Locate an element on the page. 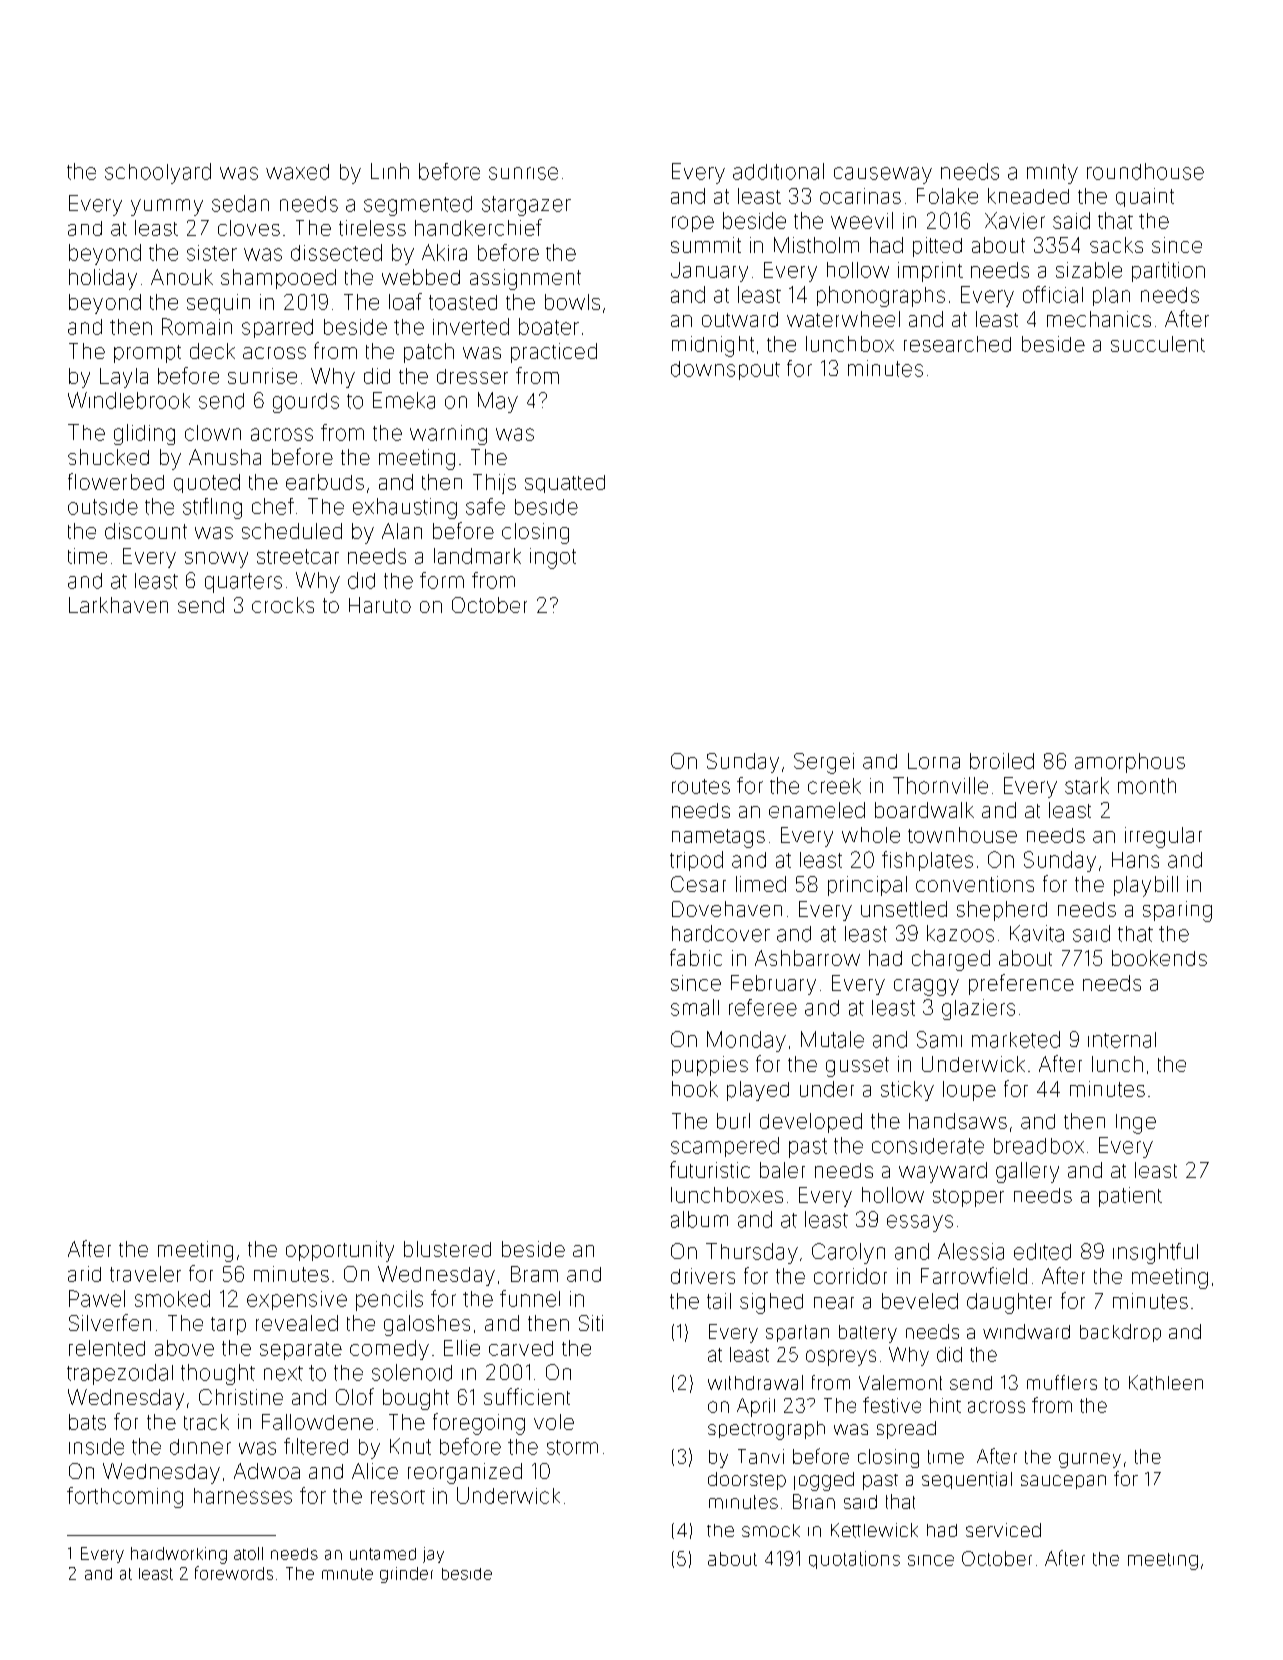  hook is located at coordinates (695, 1089).
